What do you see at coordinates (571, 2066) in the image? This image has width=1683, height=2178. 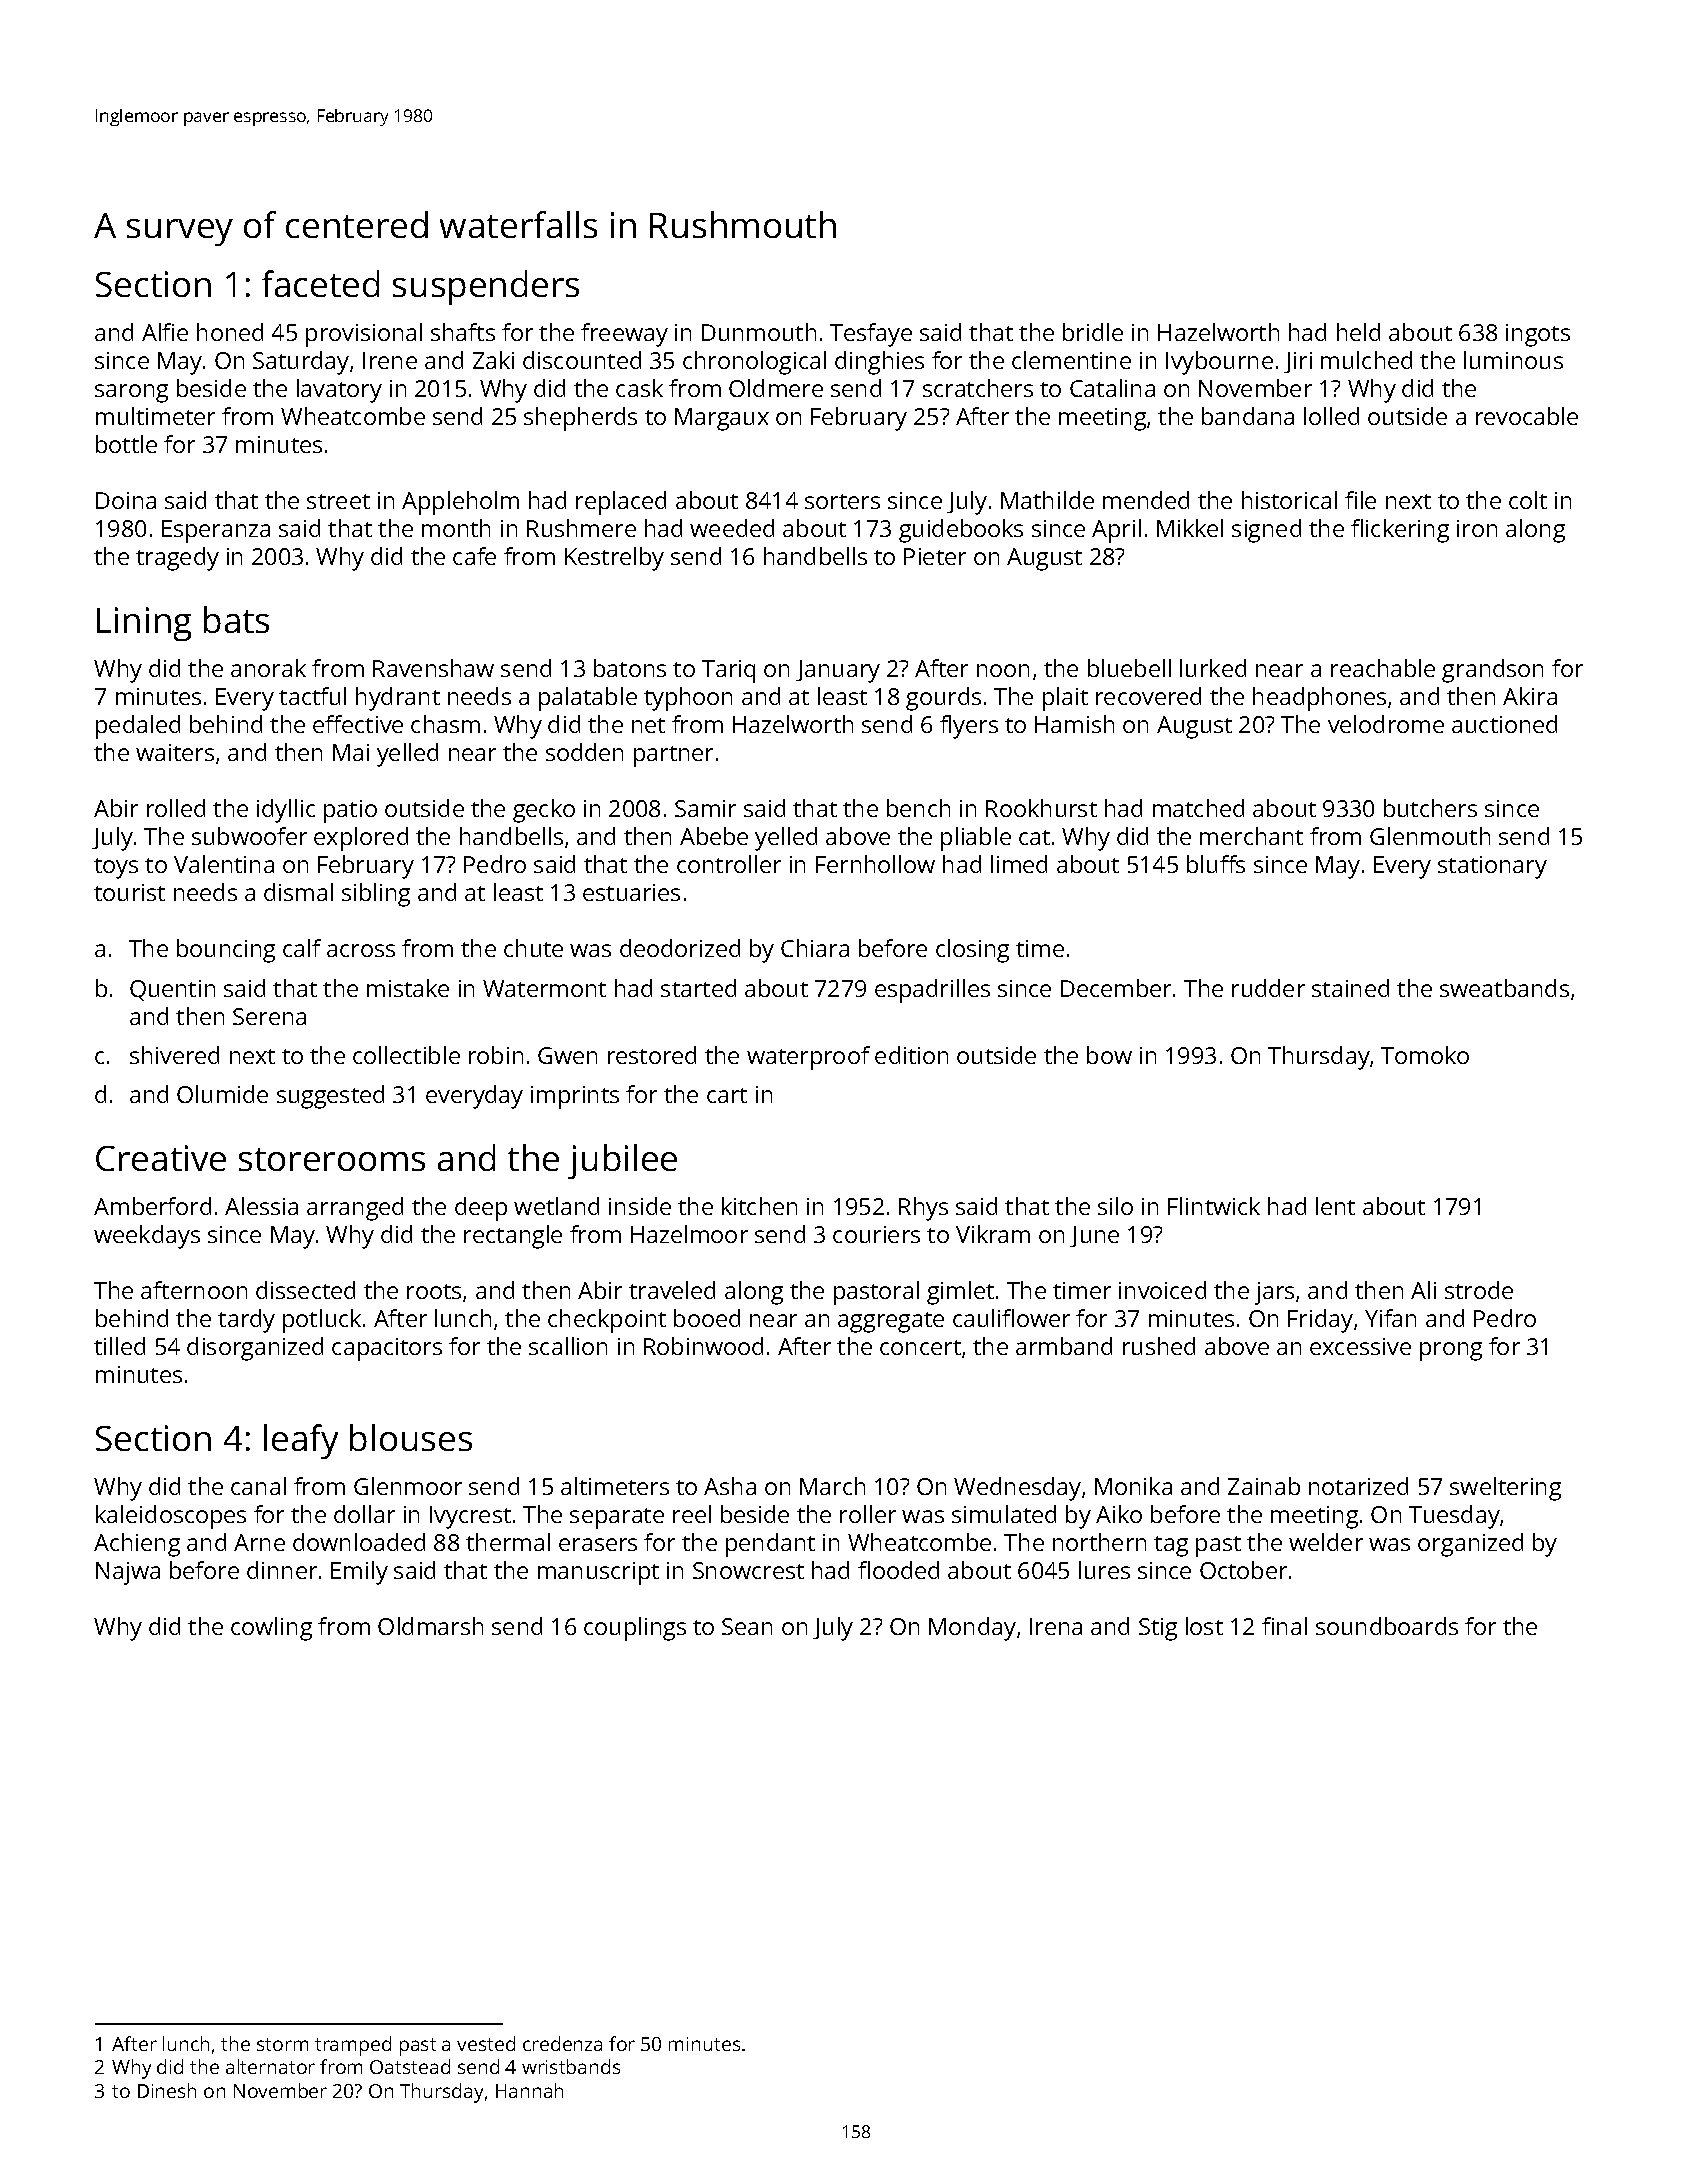 I see `wristbands` at bounding box center [571, 2066].
